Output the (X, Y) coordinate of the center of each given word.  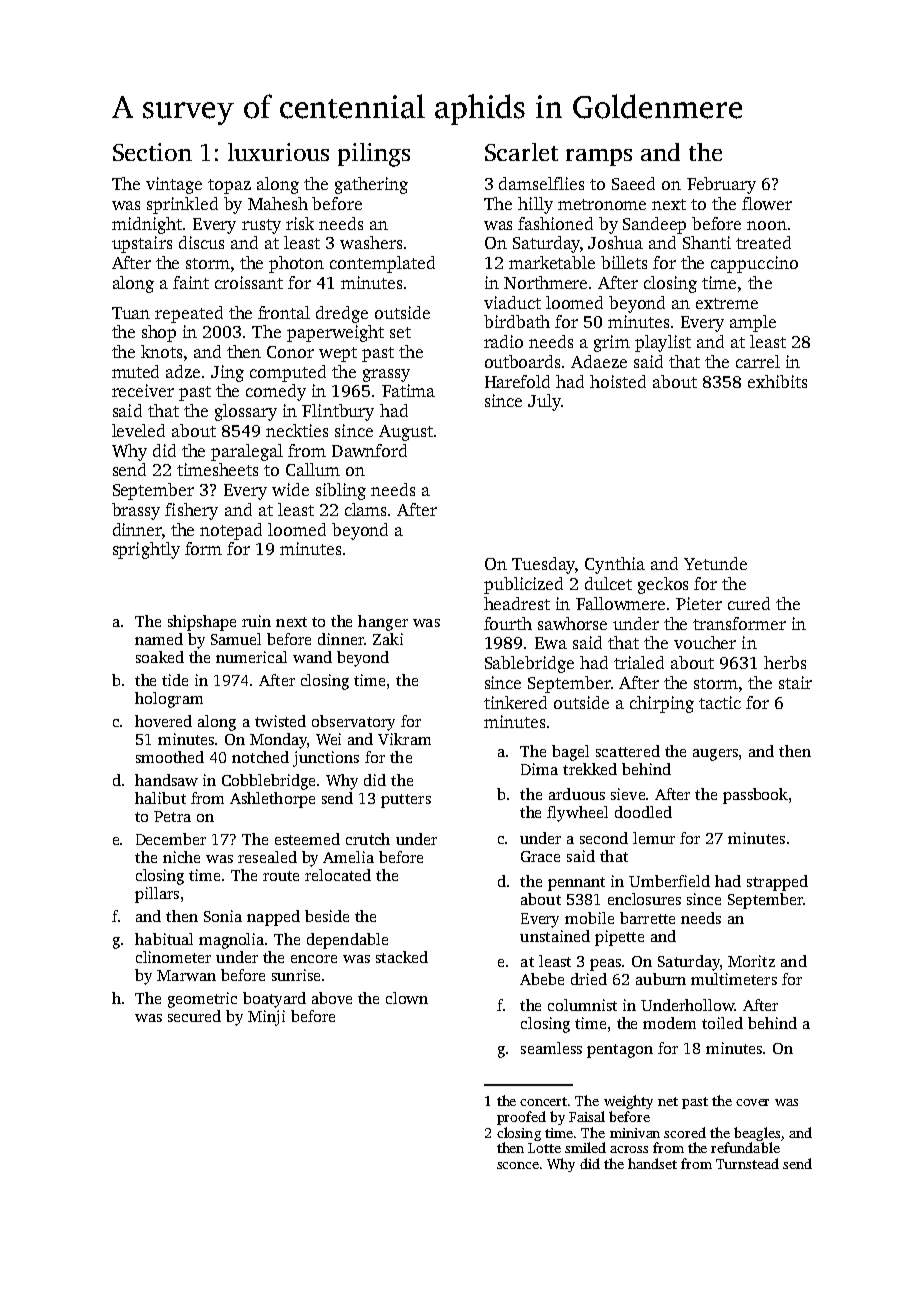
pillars (157, 895)
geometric (202, 1000)
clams (365, 509)
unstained (555, 936)
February (721, 185)
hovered (163, 721)
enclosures (644, 899)
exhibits (777, 381)
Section (152, 152)
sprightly (146, 550)
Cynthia (615, 565)
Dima (539, 769)
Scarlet (521, 152)
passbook (755, 796)
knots (161, 351)
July (544, 402)
